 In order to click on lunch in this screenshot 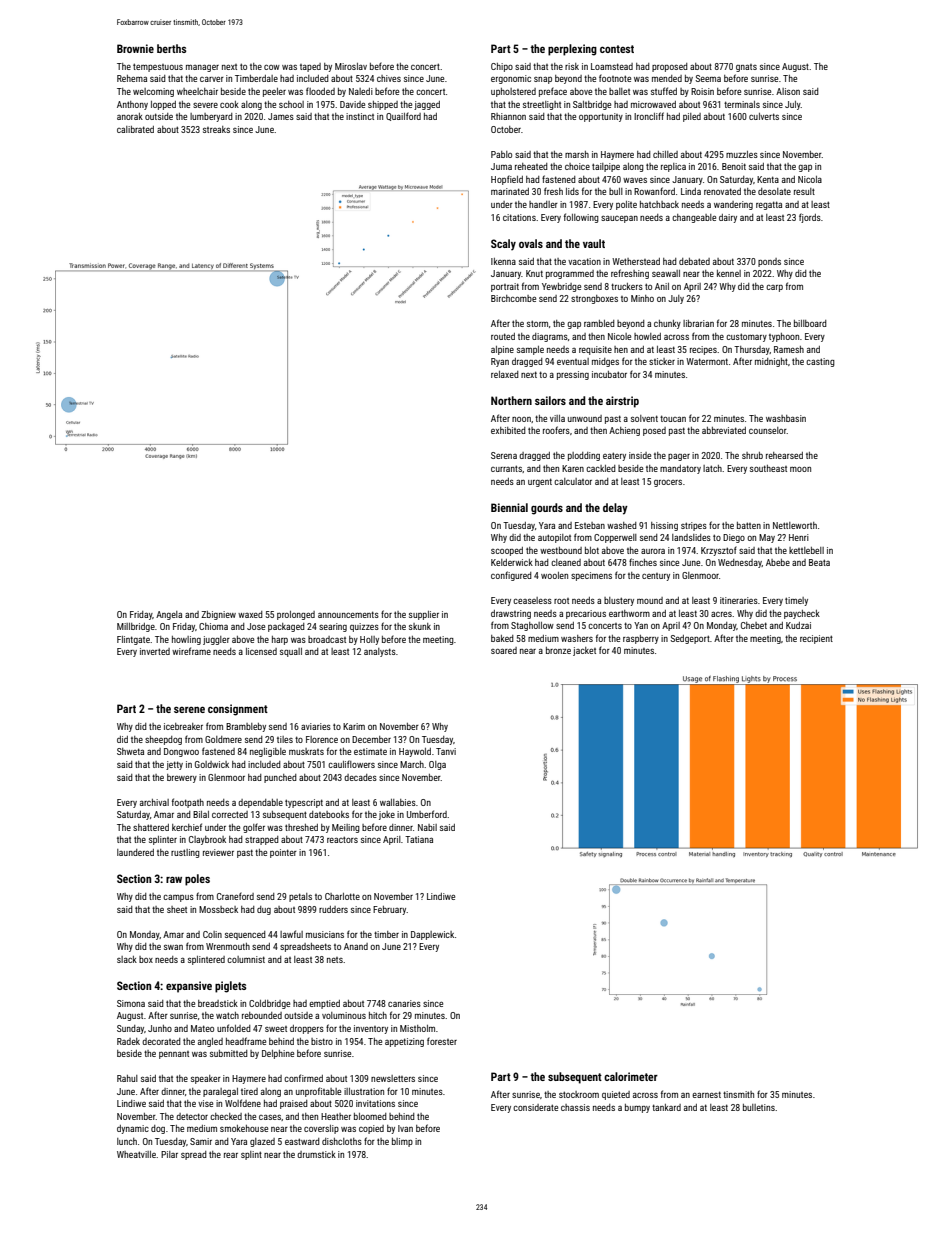, I will do `click(127, 1141)`.
